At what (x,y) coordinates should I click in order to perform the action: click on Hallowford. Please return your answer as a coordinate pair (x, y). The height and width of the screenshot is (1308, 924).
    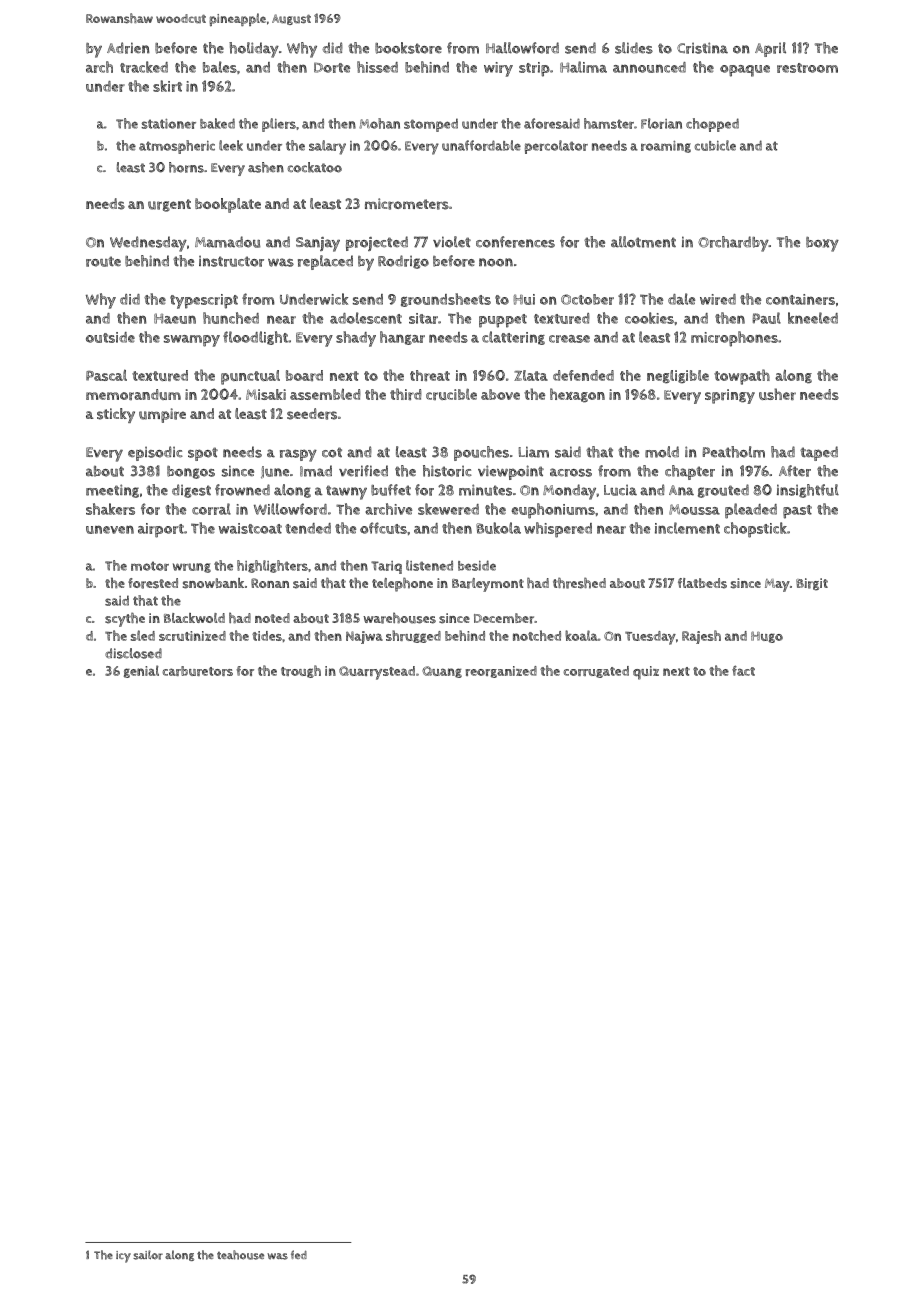
    Looking at the image, I should click on (522, 48).
